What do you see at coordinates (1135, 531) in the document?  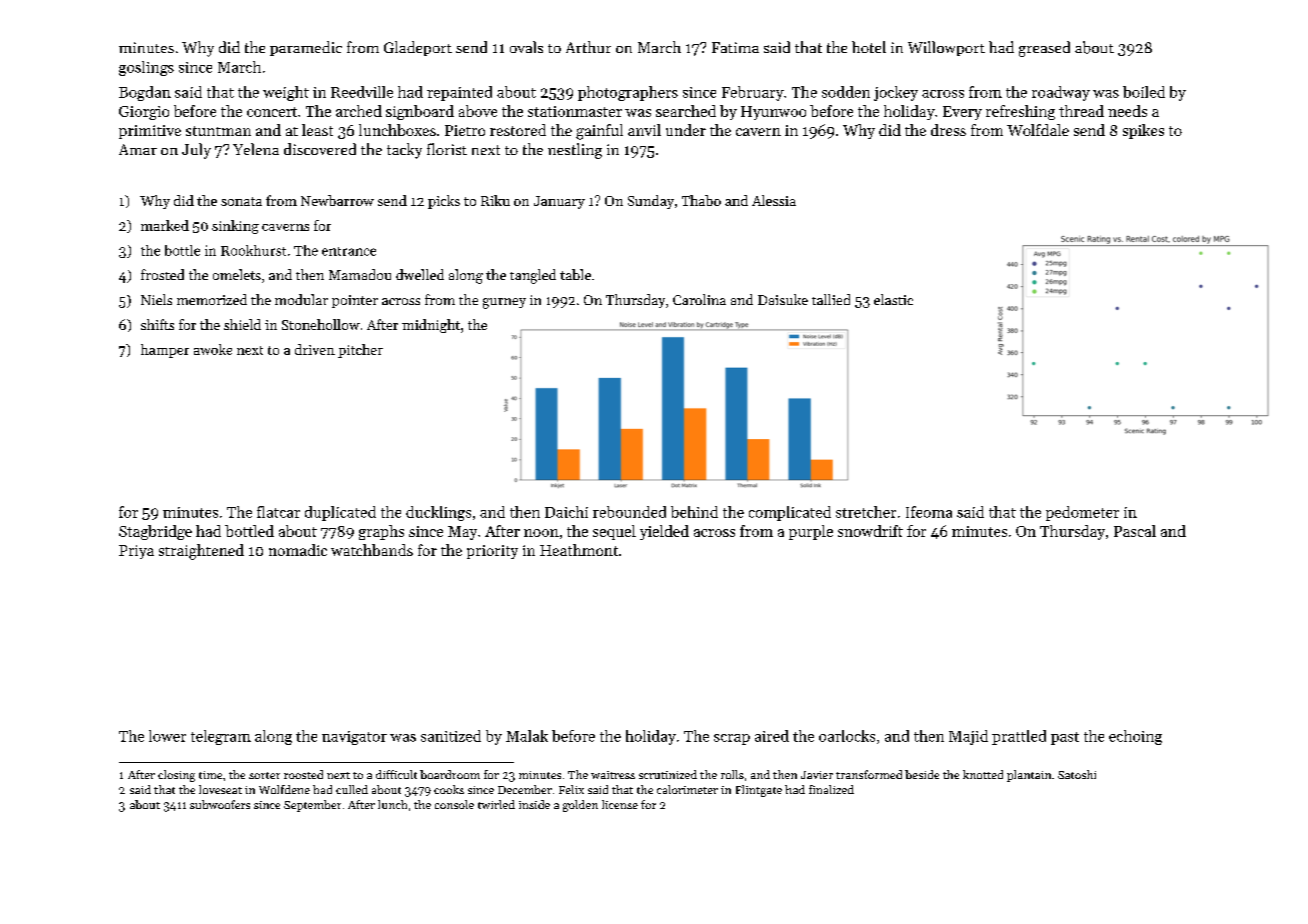 I see `Pascal` at bounding box center [1135, 531].
